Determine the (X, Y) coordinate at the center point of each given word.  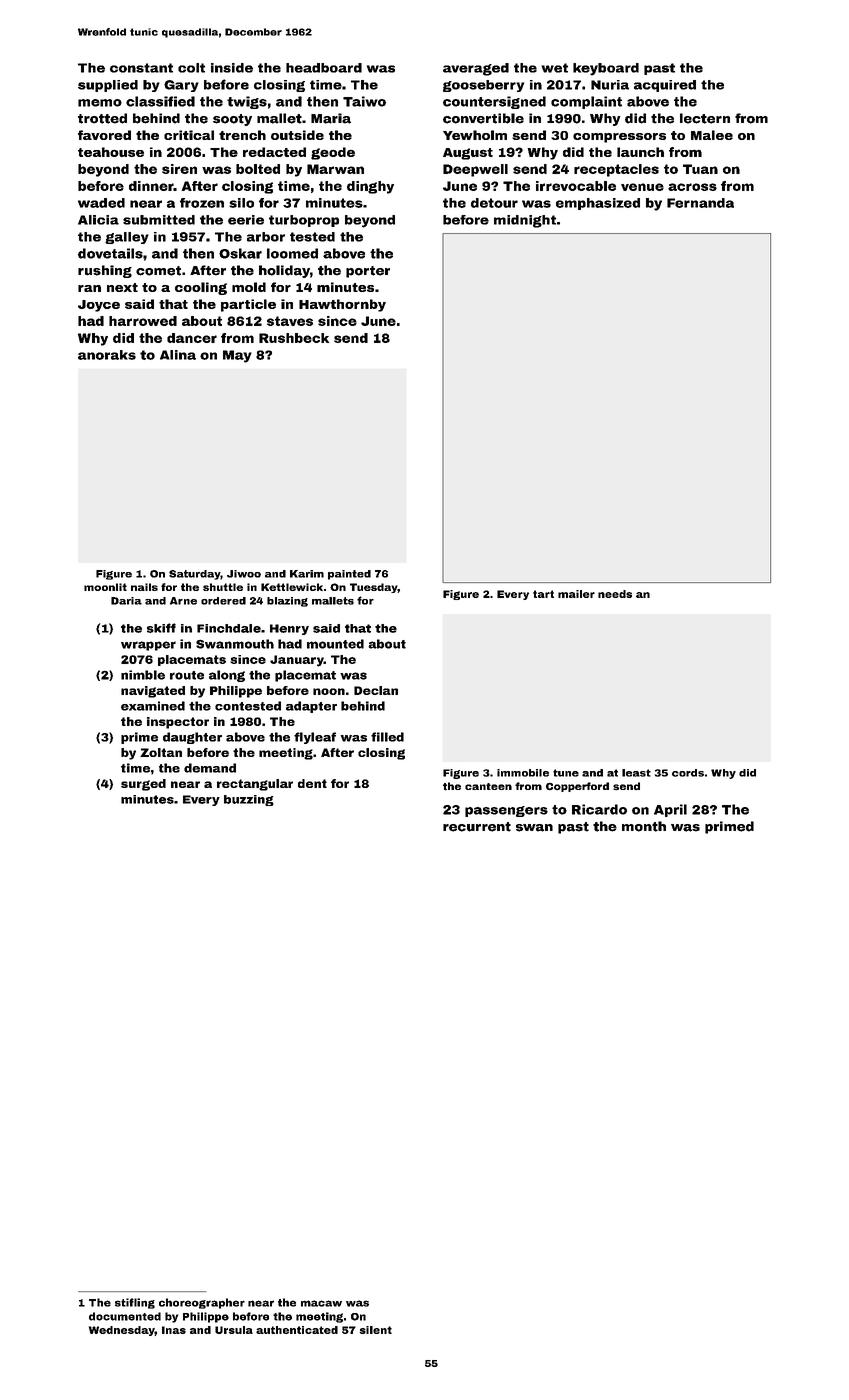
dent (312, 783)
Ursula (234, 1330)
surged (143, 785)
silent (376, 1330)
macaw (321, 1303)
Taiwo (364, 101)
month (644, 826)
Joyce (99, 306)
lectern (705, 118)
